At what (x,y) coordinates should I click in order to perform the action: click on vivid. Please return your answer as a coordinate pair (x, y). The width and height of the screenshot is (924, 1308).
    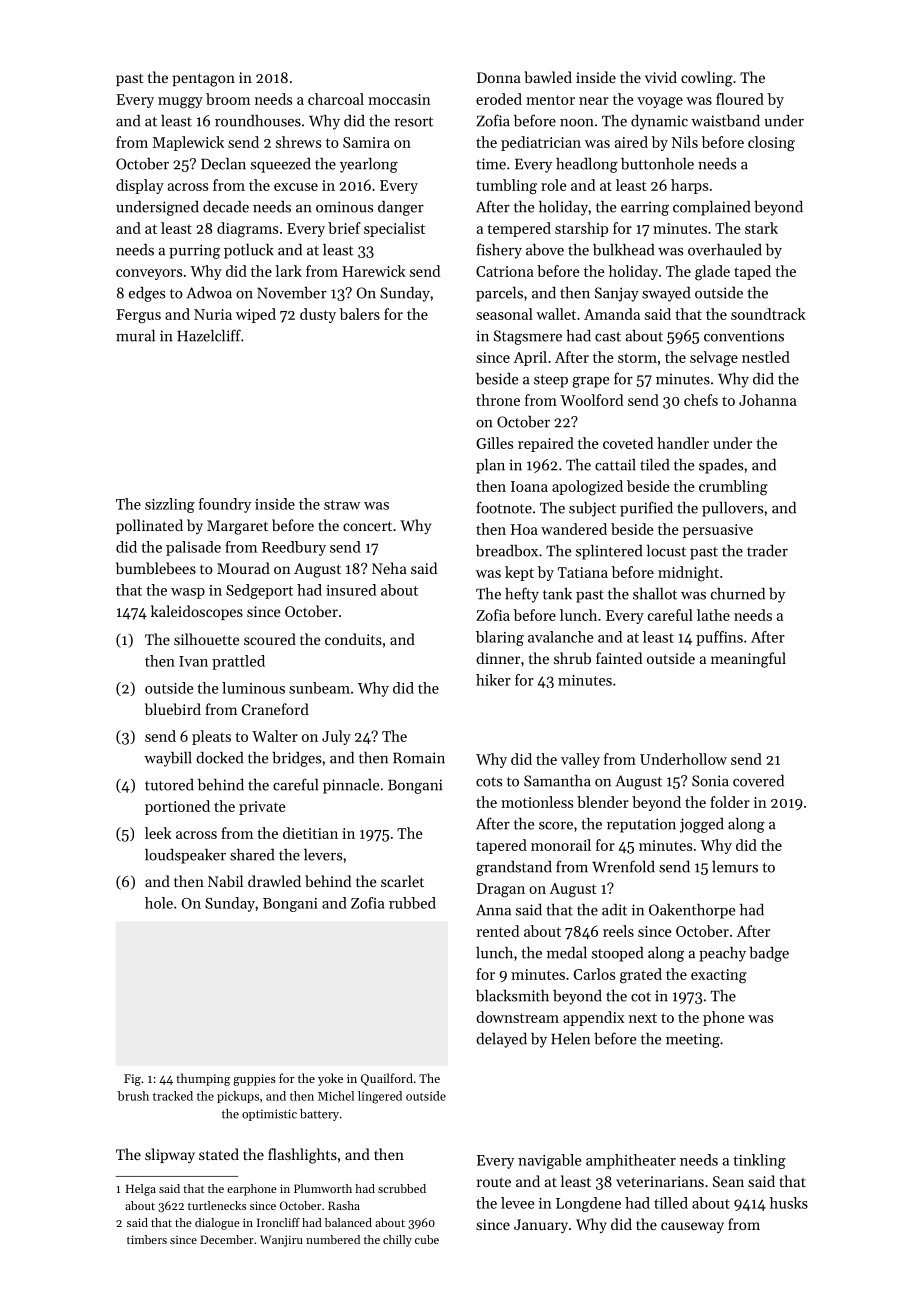
    Looking at the image, I should click on (661, 77).
